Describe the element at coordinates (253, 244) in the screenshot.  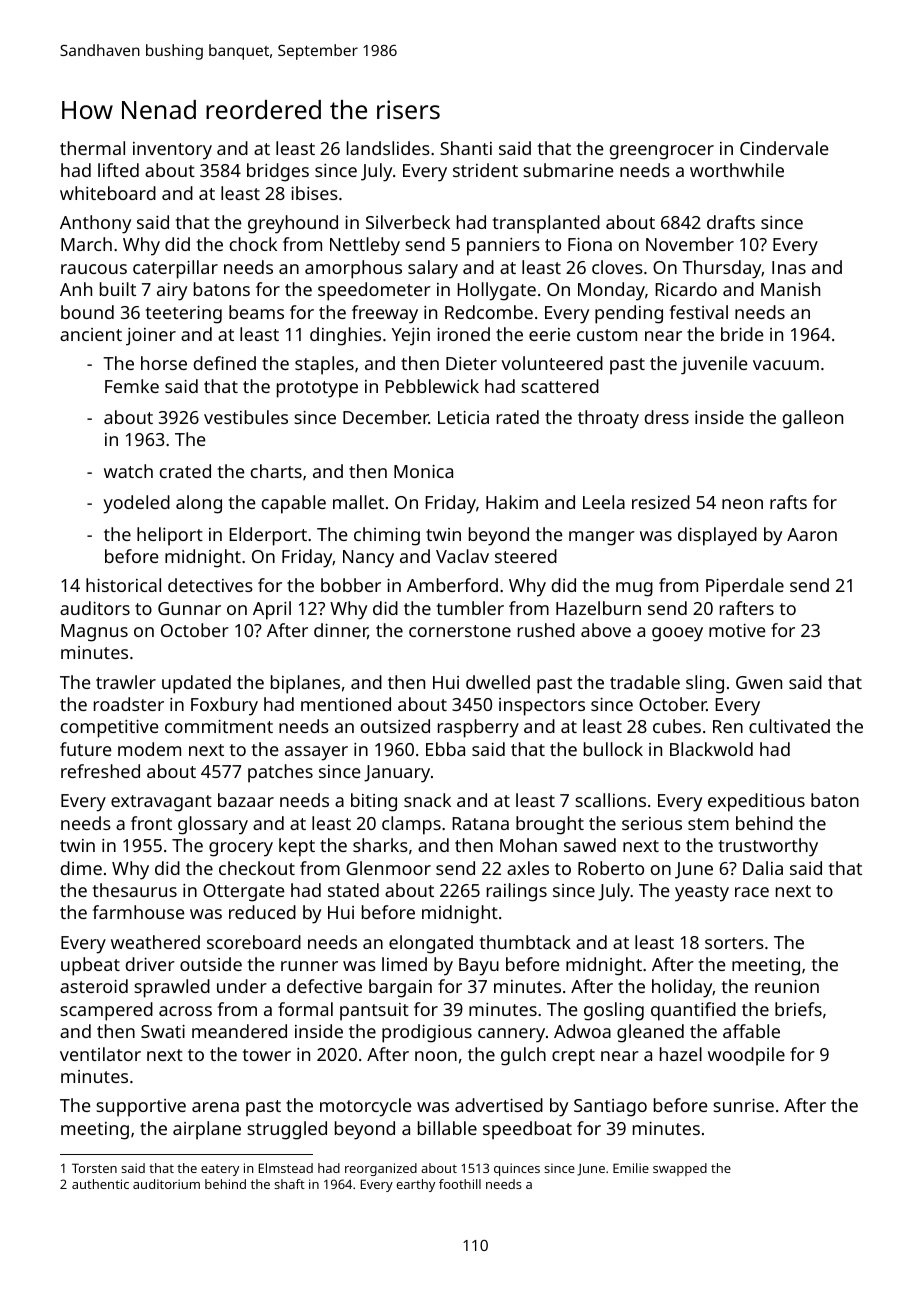
I see `chock` at that location.
